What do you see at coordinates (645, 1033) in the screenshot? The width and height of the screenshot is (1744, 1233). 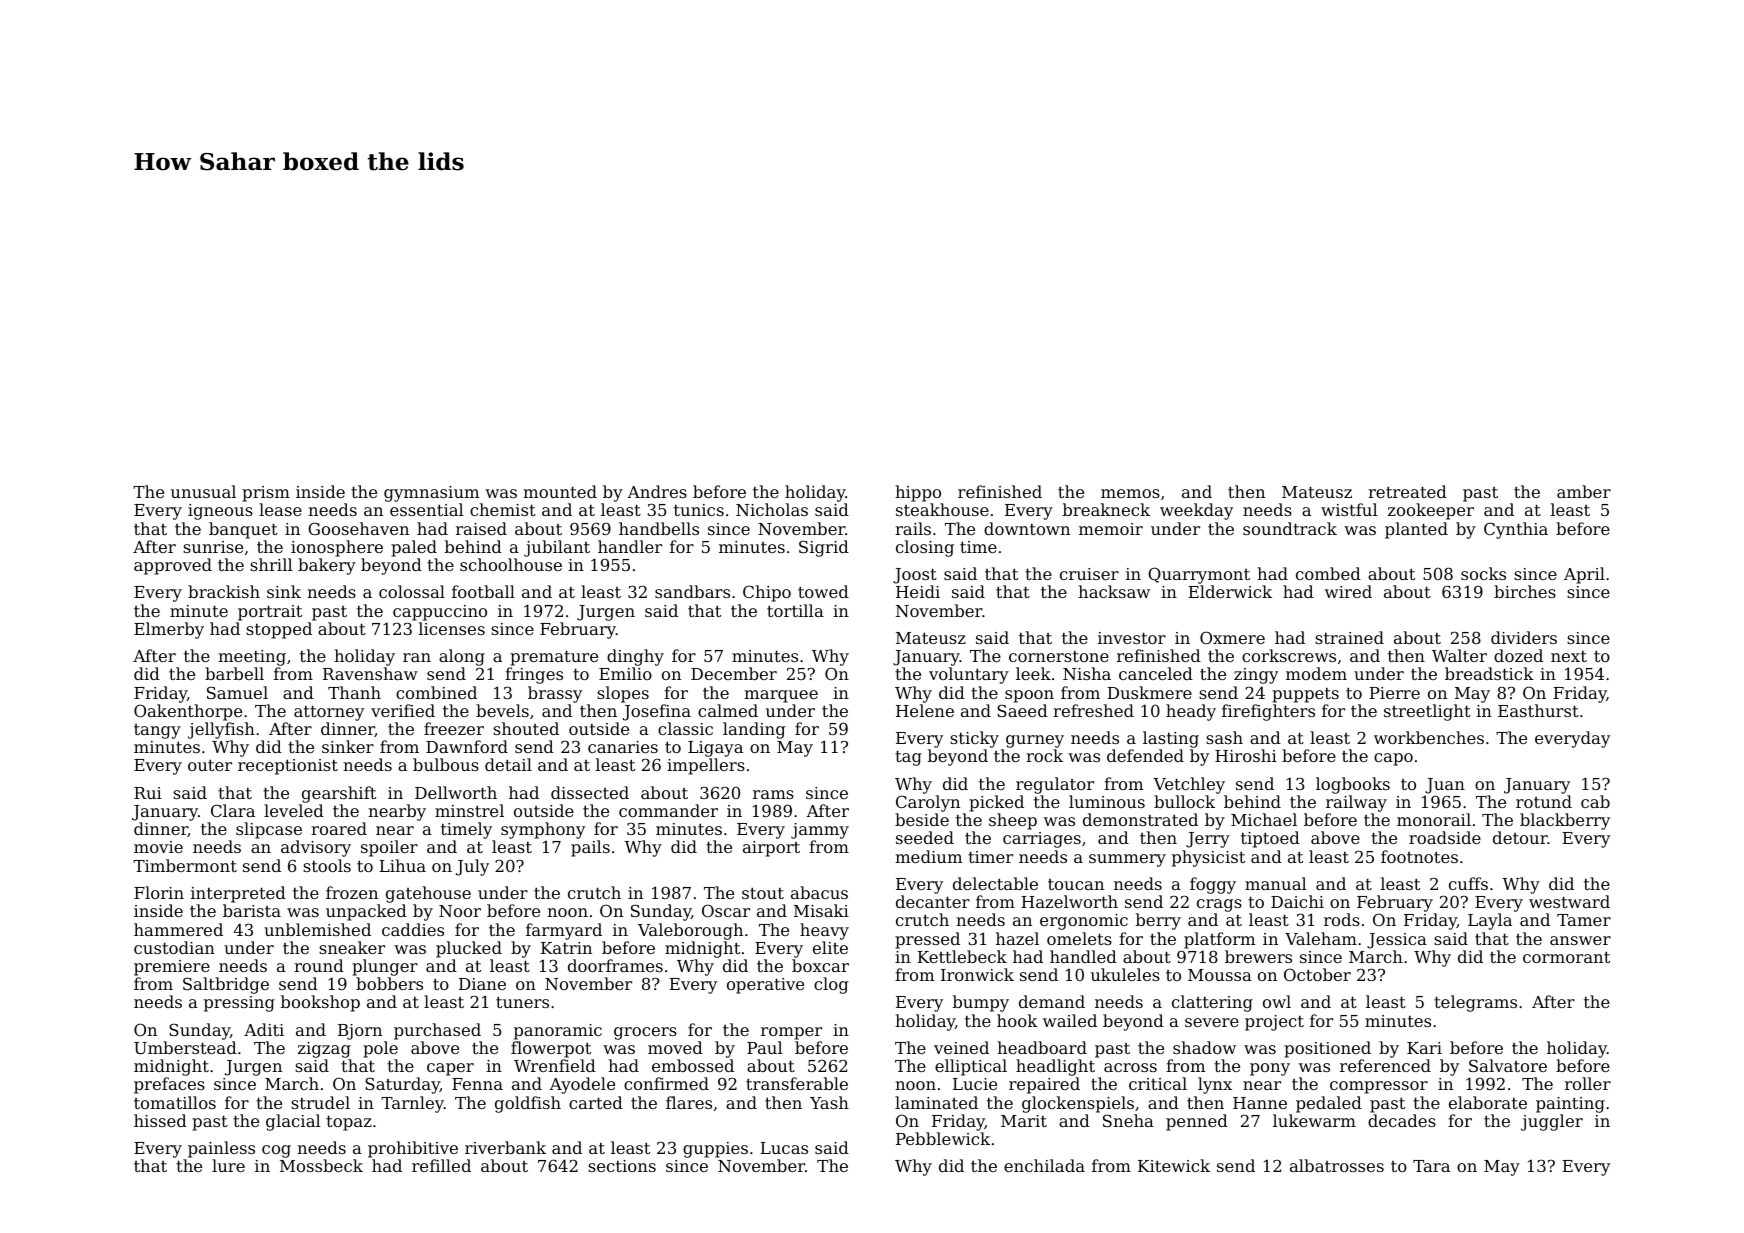 I see `grocers` at bounding box center [645, 1033].
